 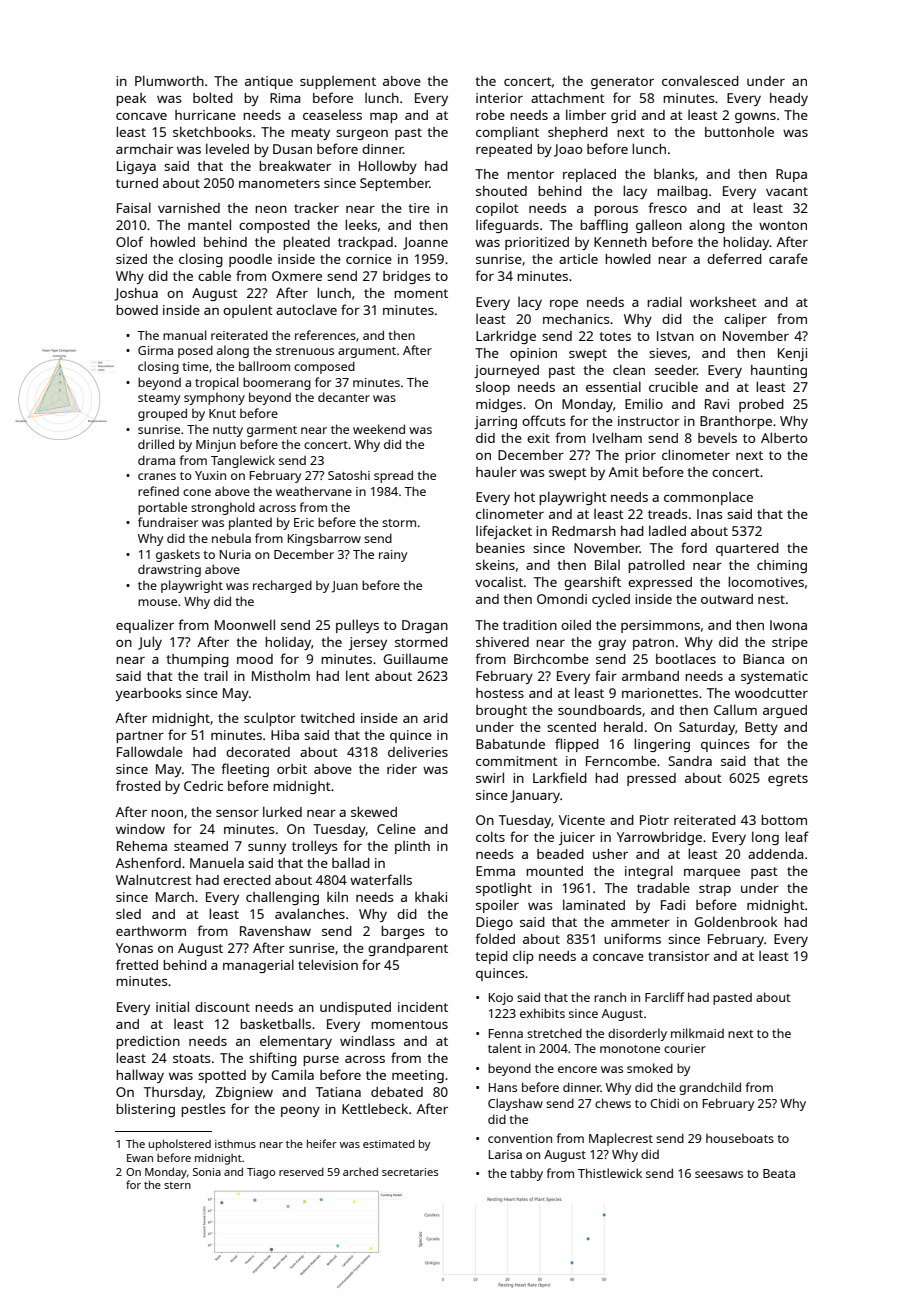 What do you see at coordinates (607, 564) in the document?
I see `Bilal` at bounding box center [607, 564].
